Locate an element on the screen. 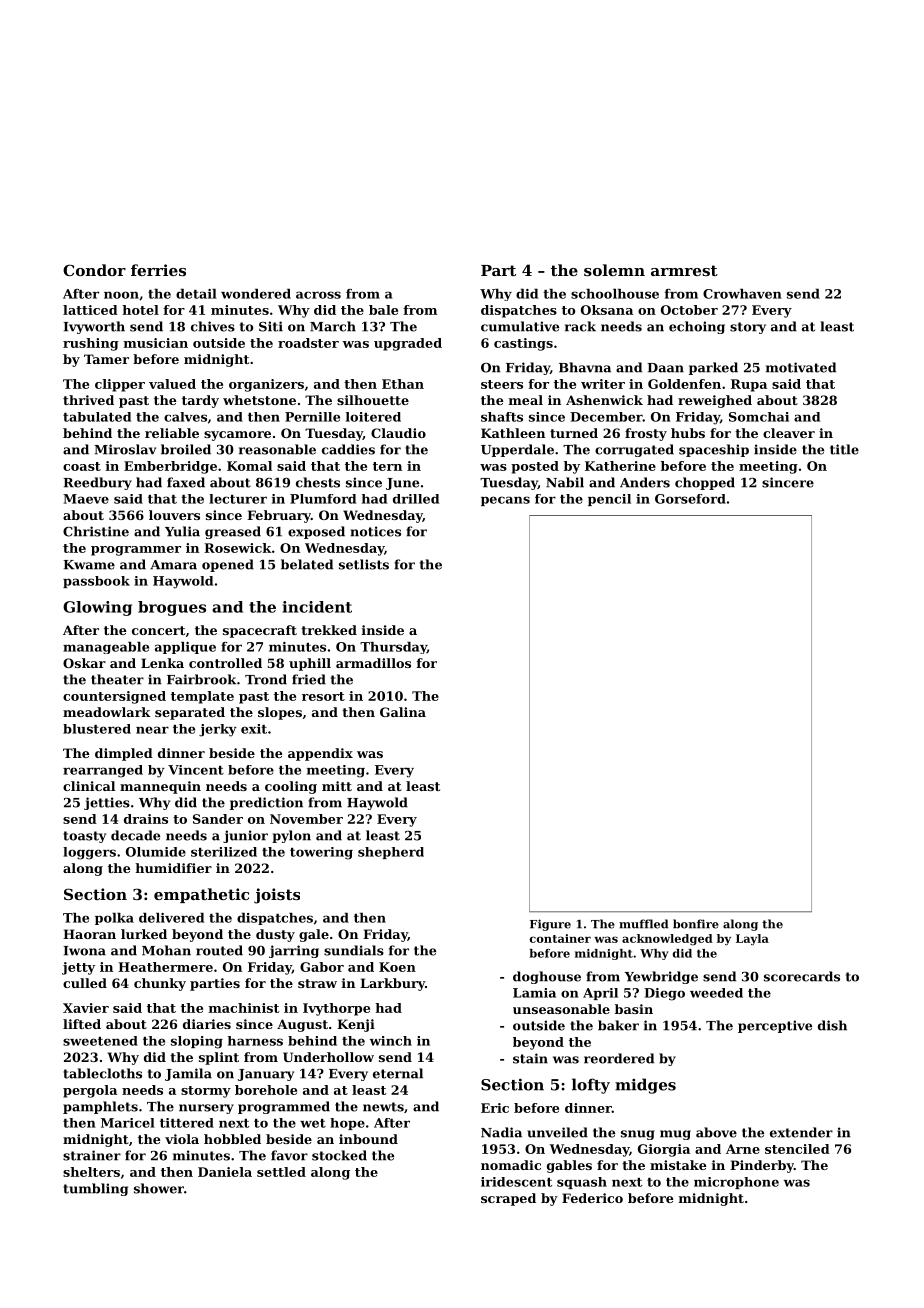 The height and width of the screenshot is (1308, 924). Galina is located at coordinates (403, 712).
